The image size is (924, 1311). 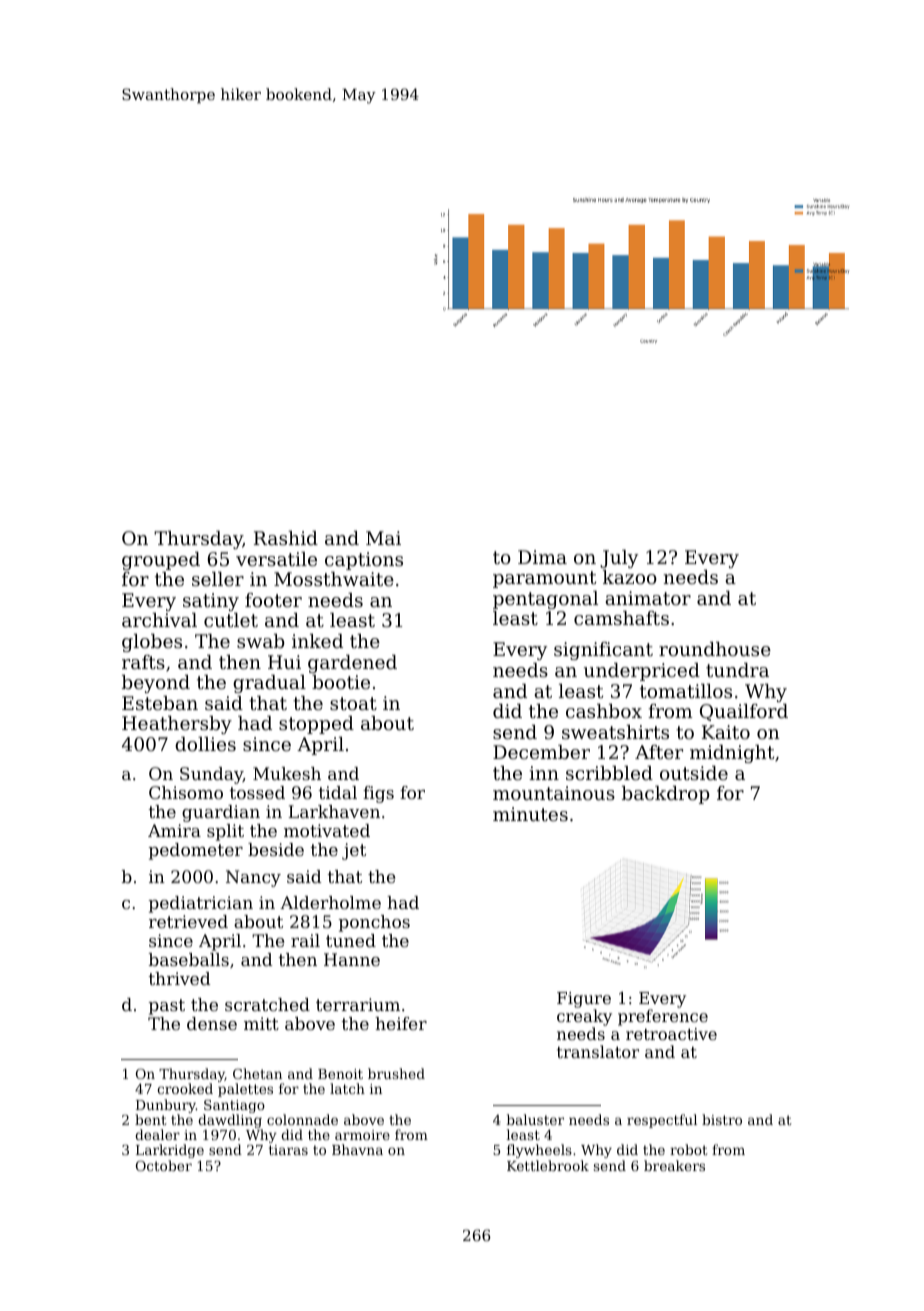 I want to click on Hanne, so click(x=352, y=959).
